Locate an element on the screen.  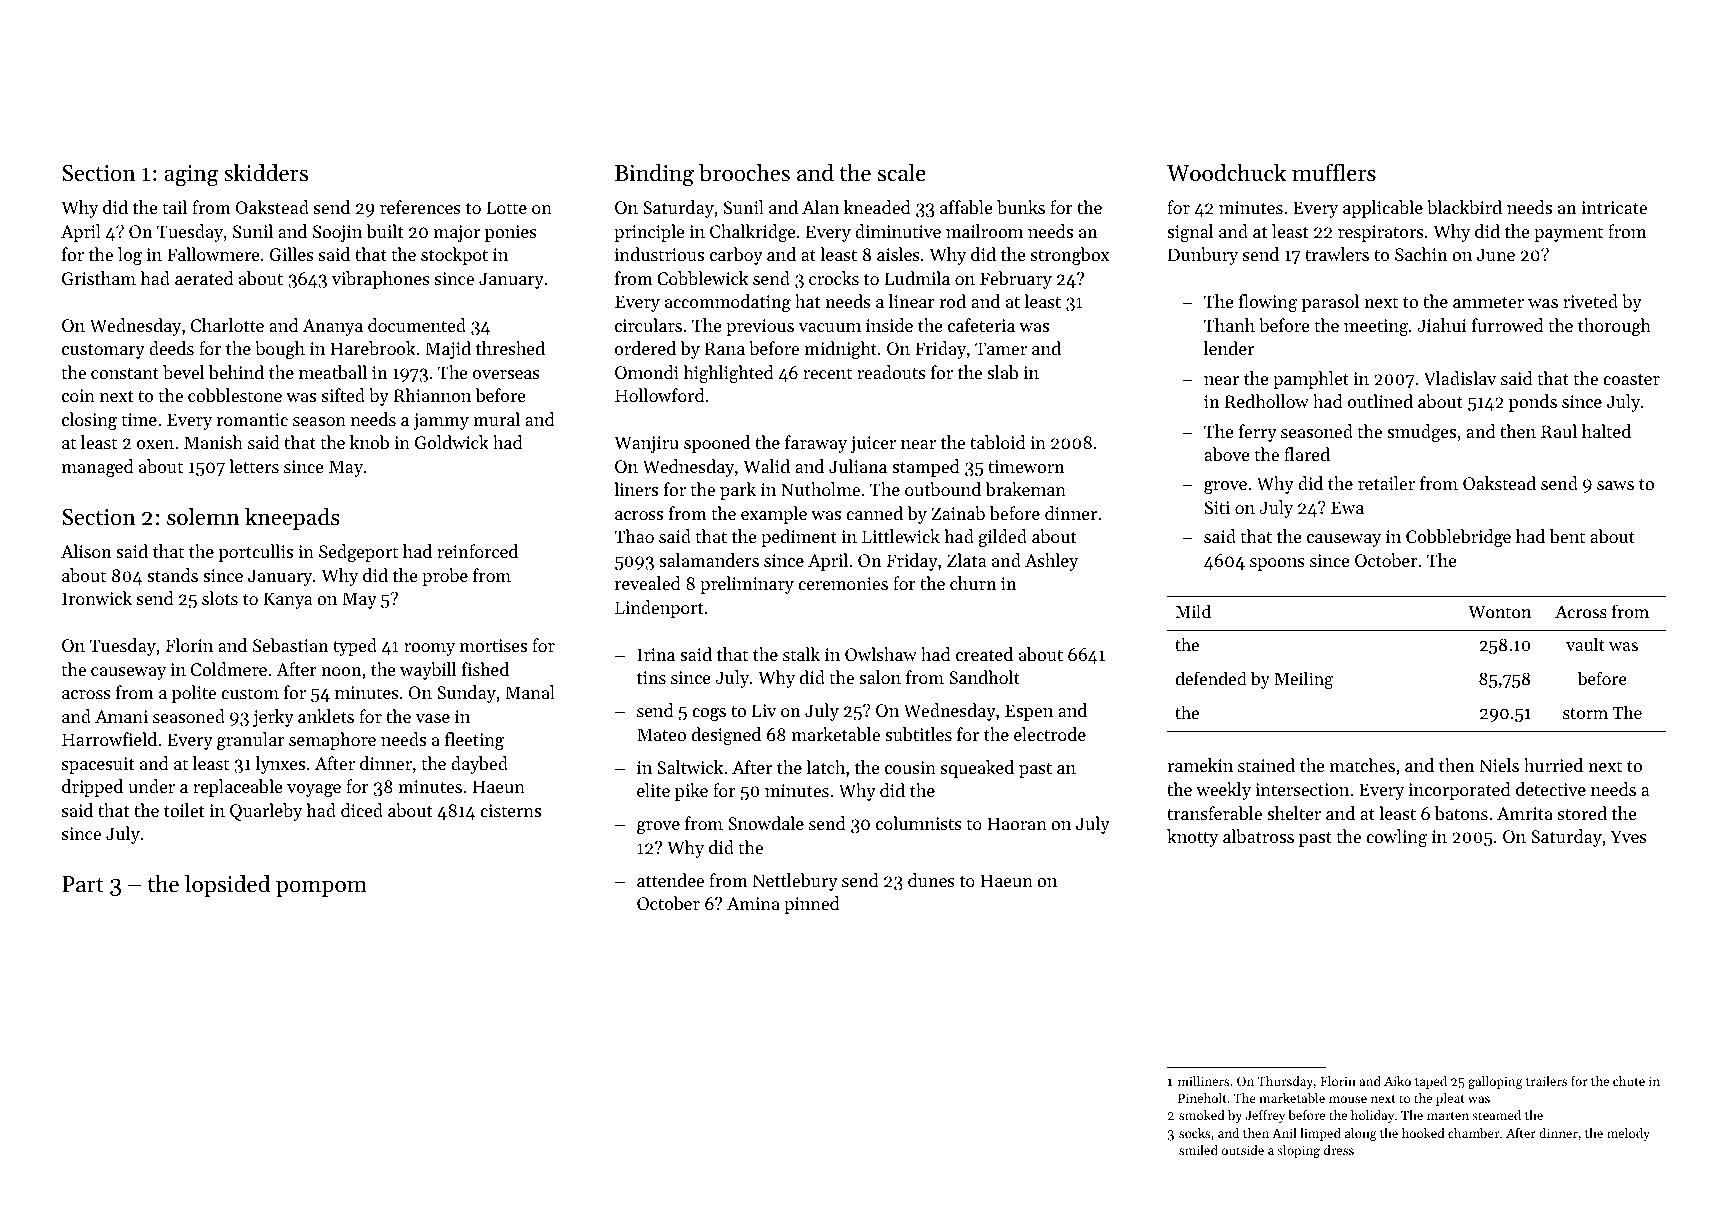
Part is located at coordinates (83, 884).
